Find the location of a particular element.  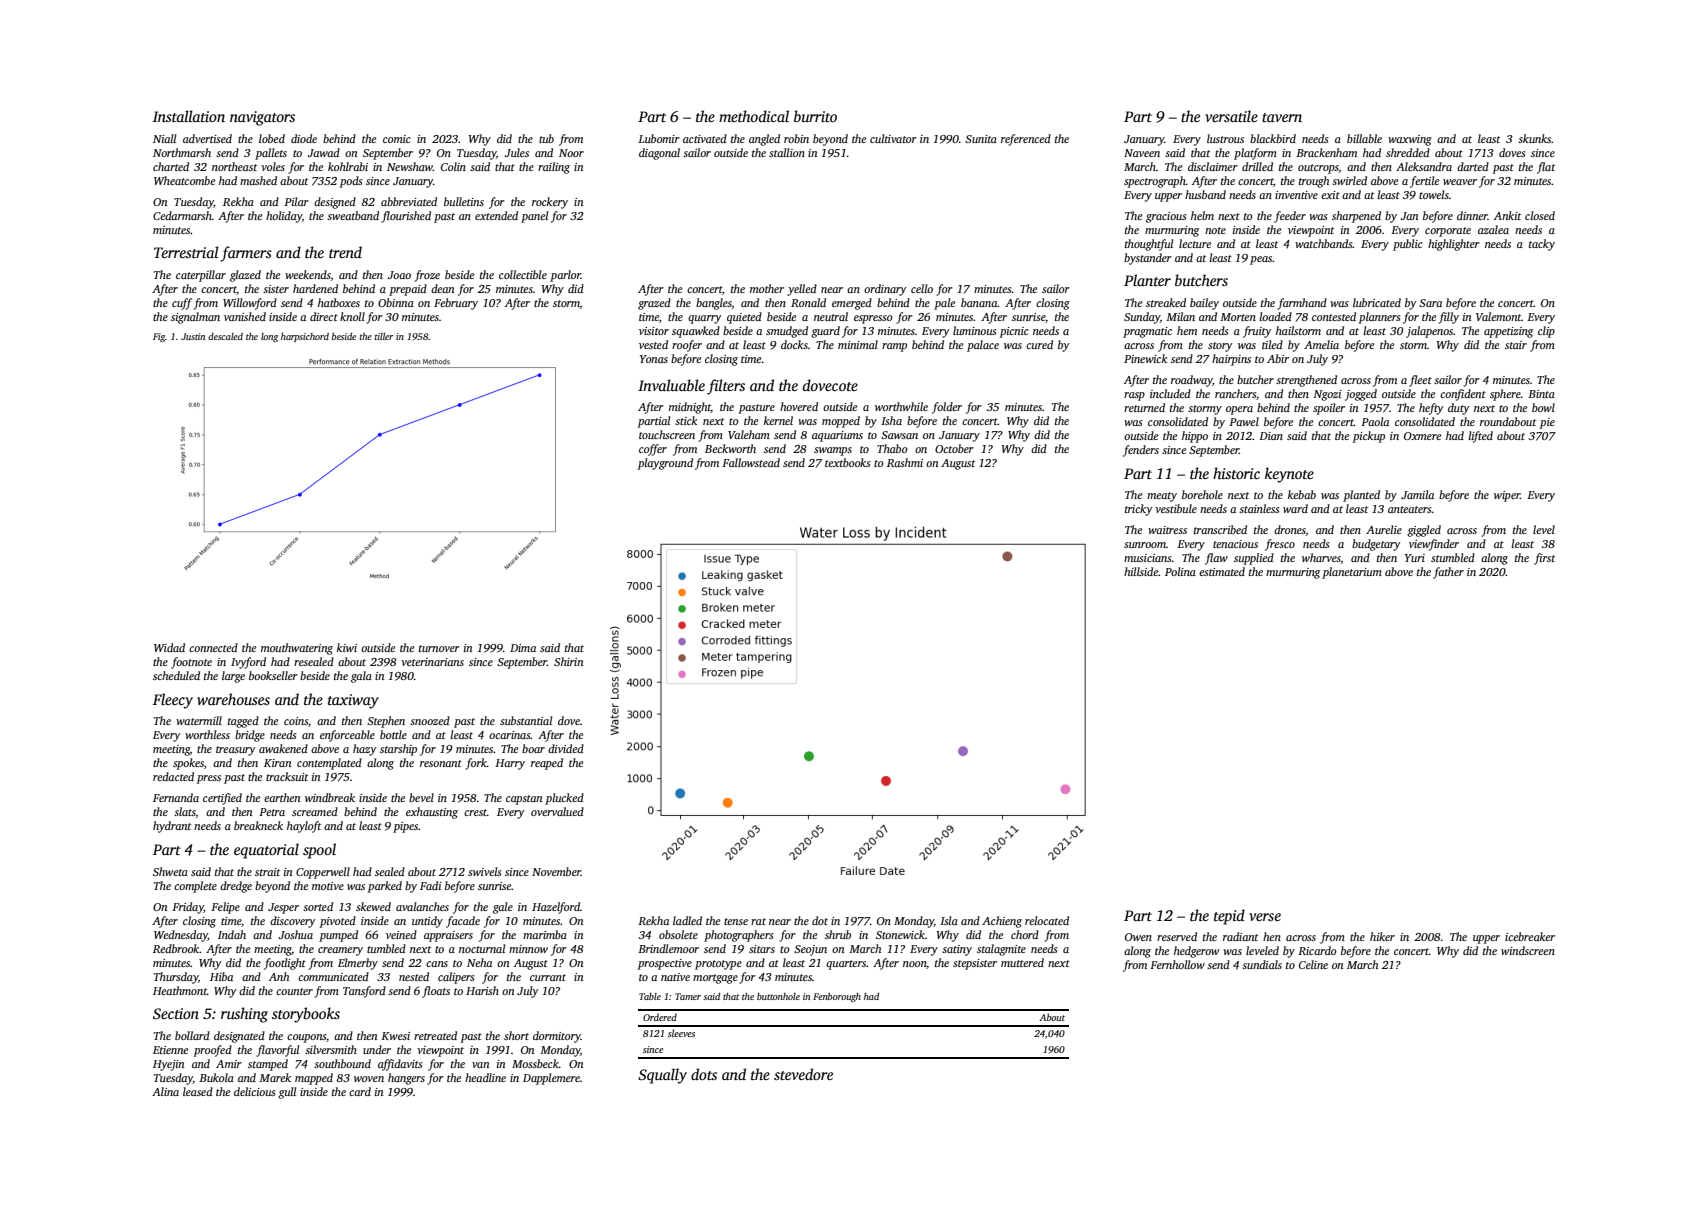

navigators is located at coordinates (262, 118).
